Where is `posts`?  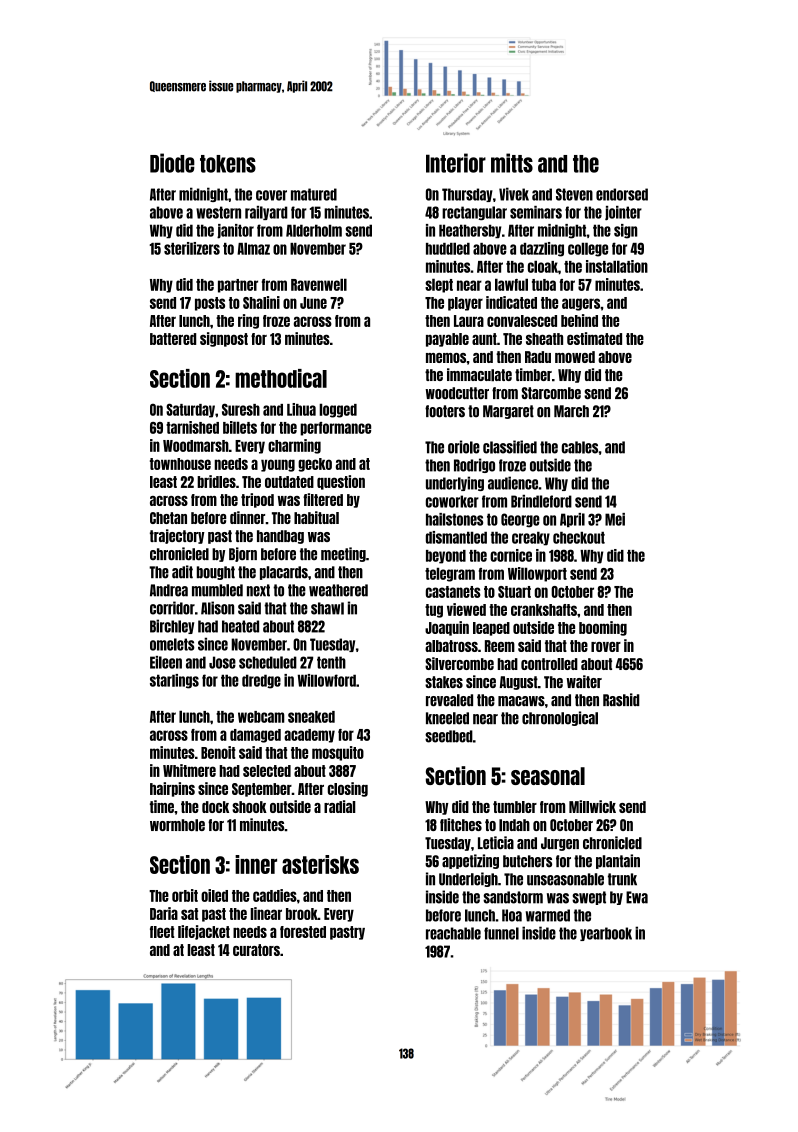 posts is located at coordinates (210, 304).
